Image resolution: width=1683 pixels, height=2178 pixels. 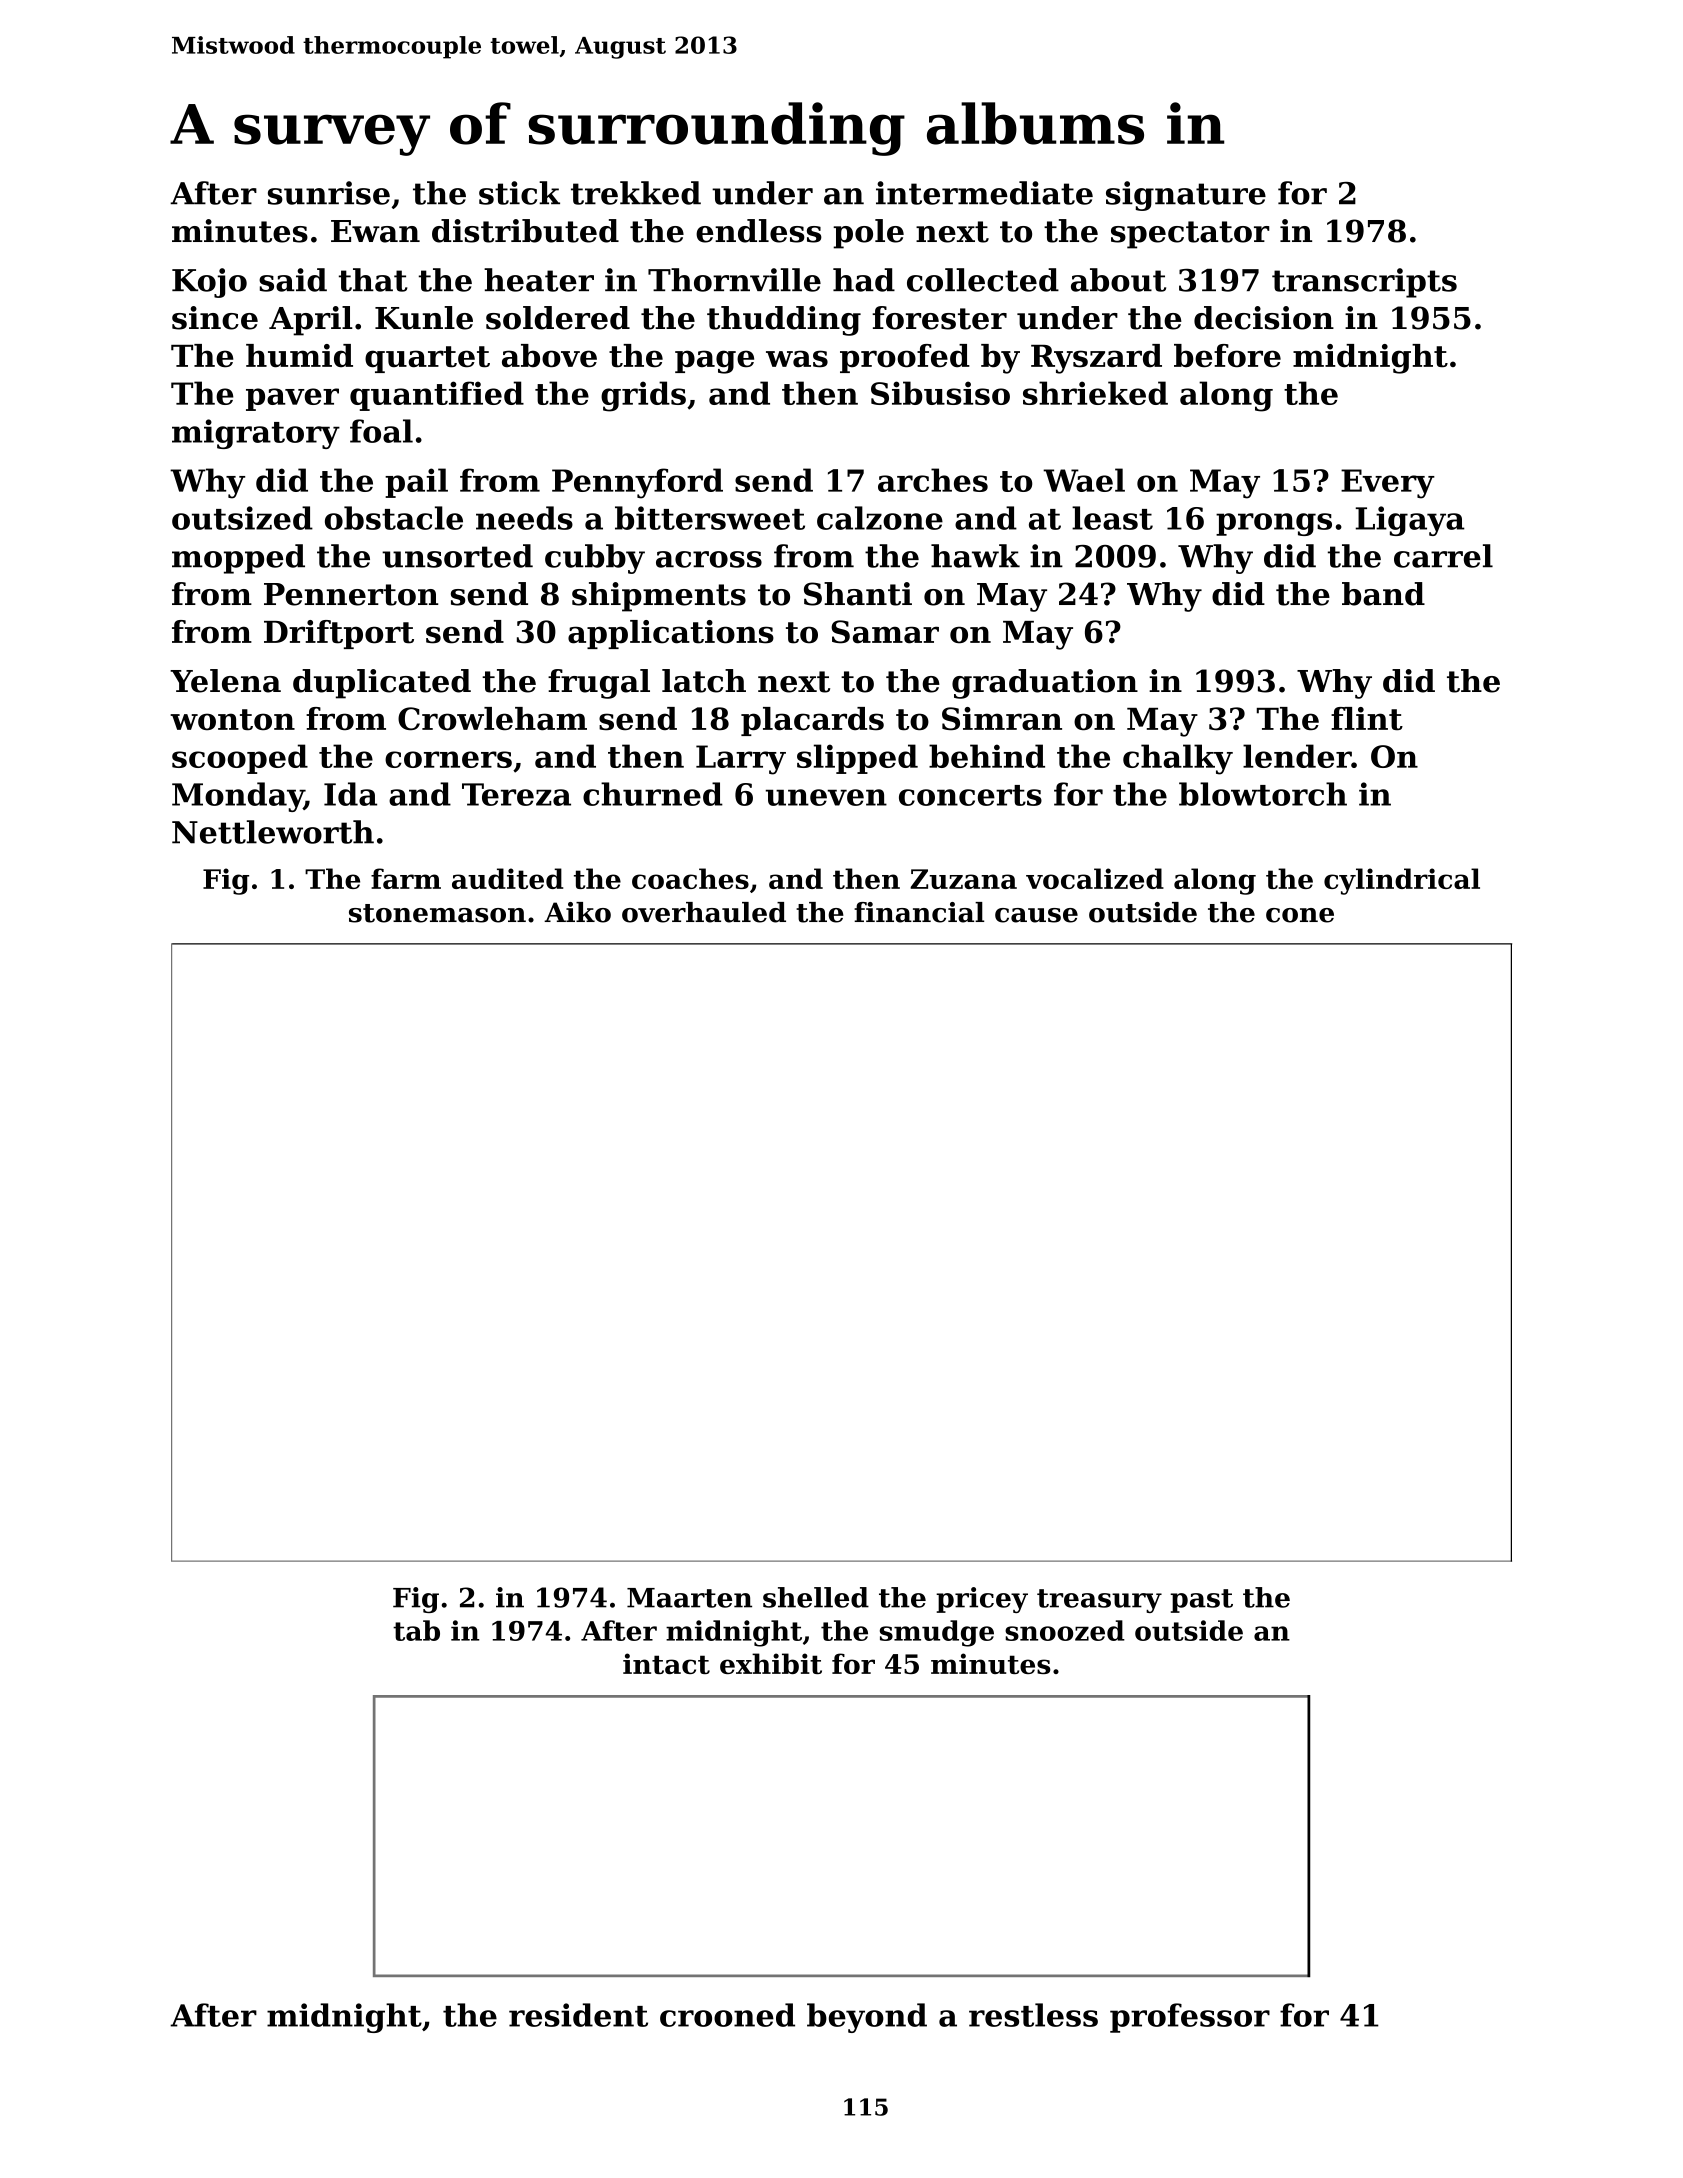 I want to click on cone, so click(x=1300, y=915).
